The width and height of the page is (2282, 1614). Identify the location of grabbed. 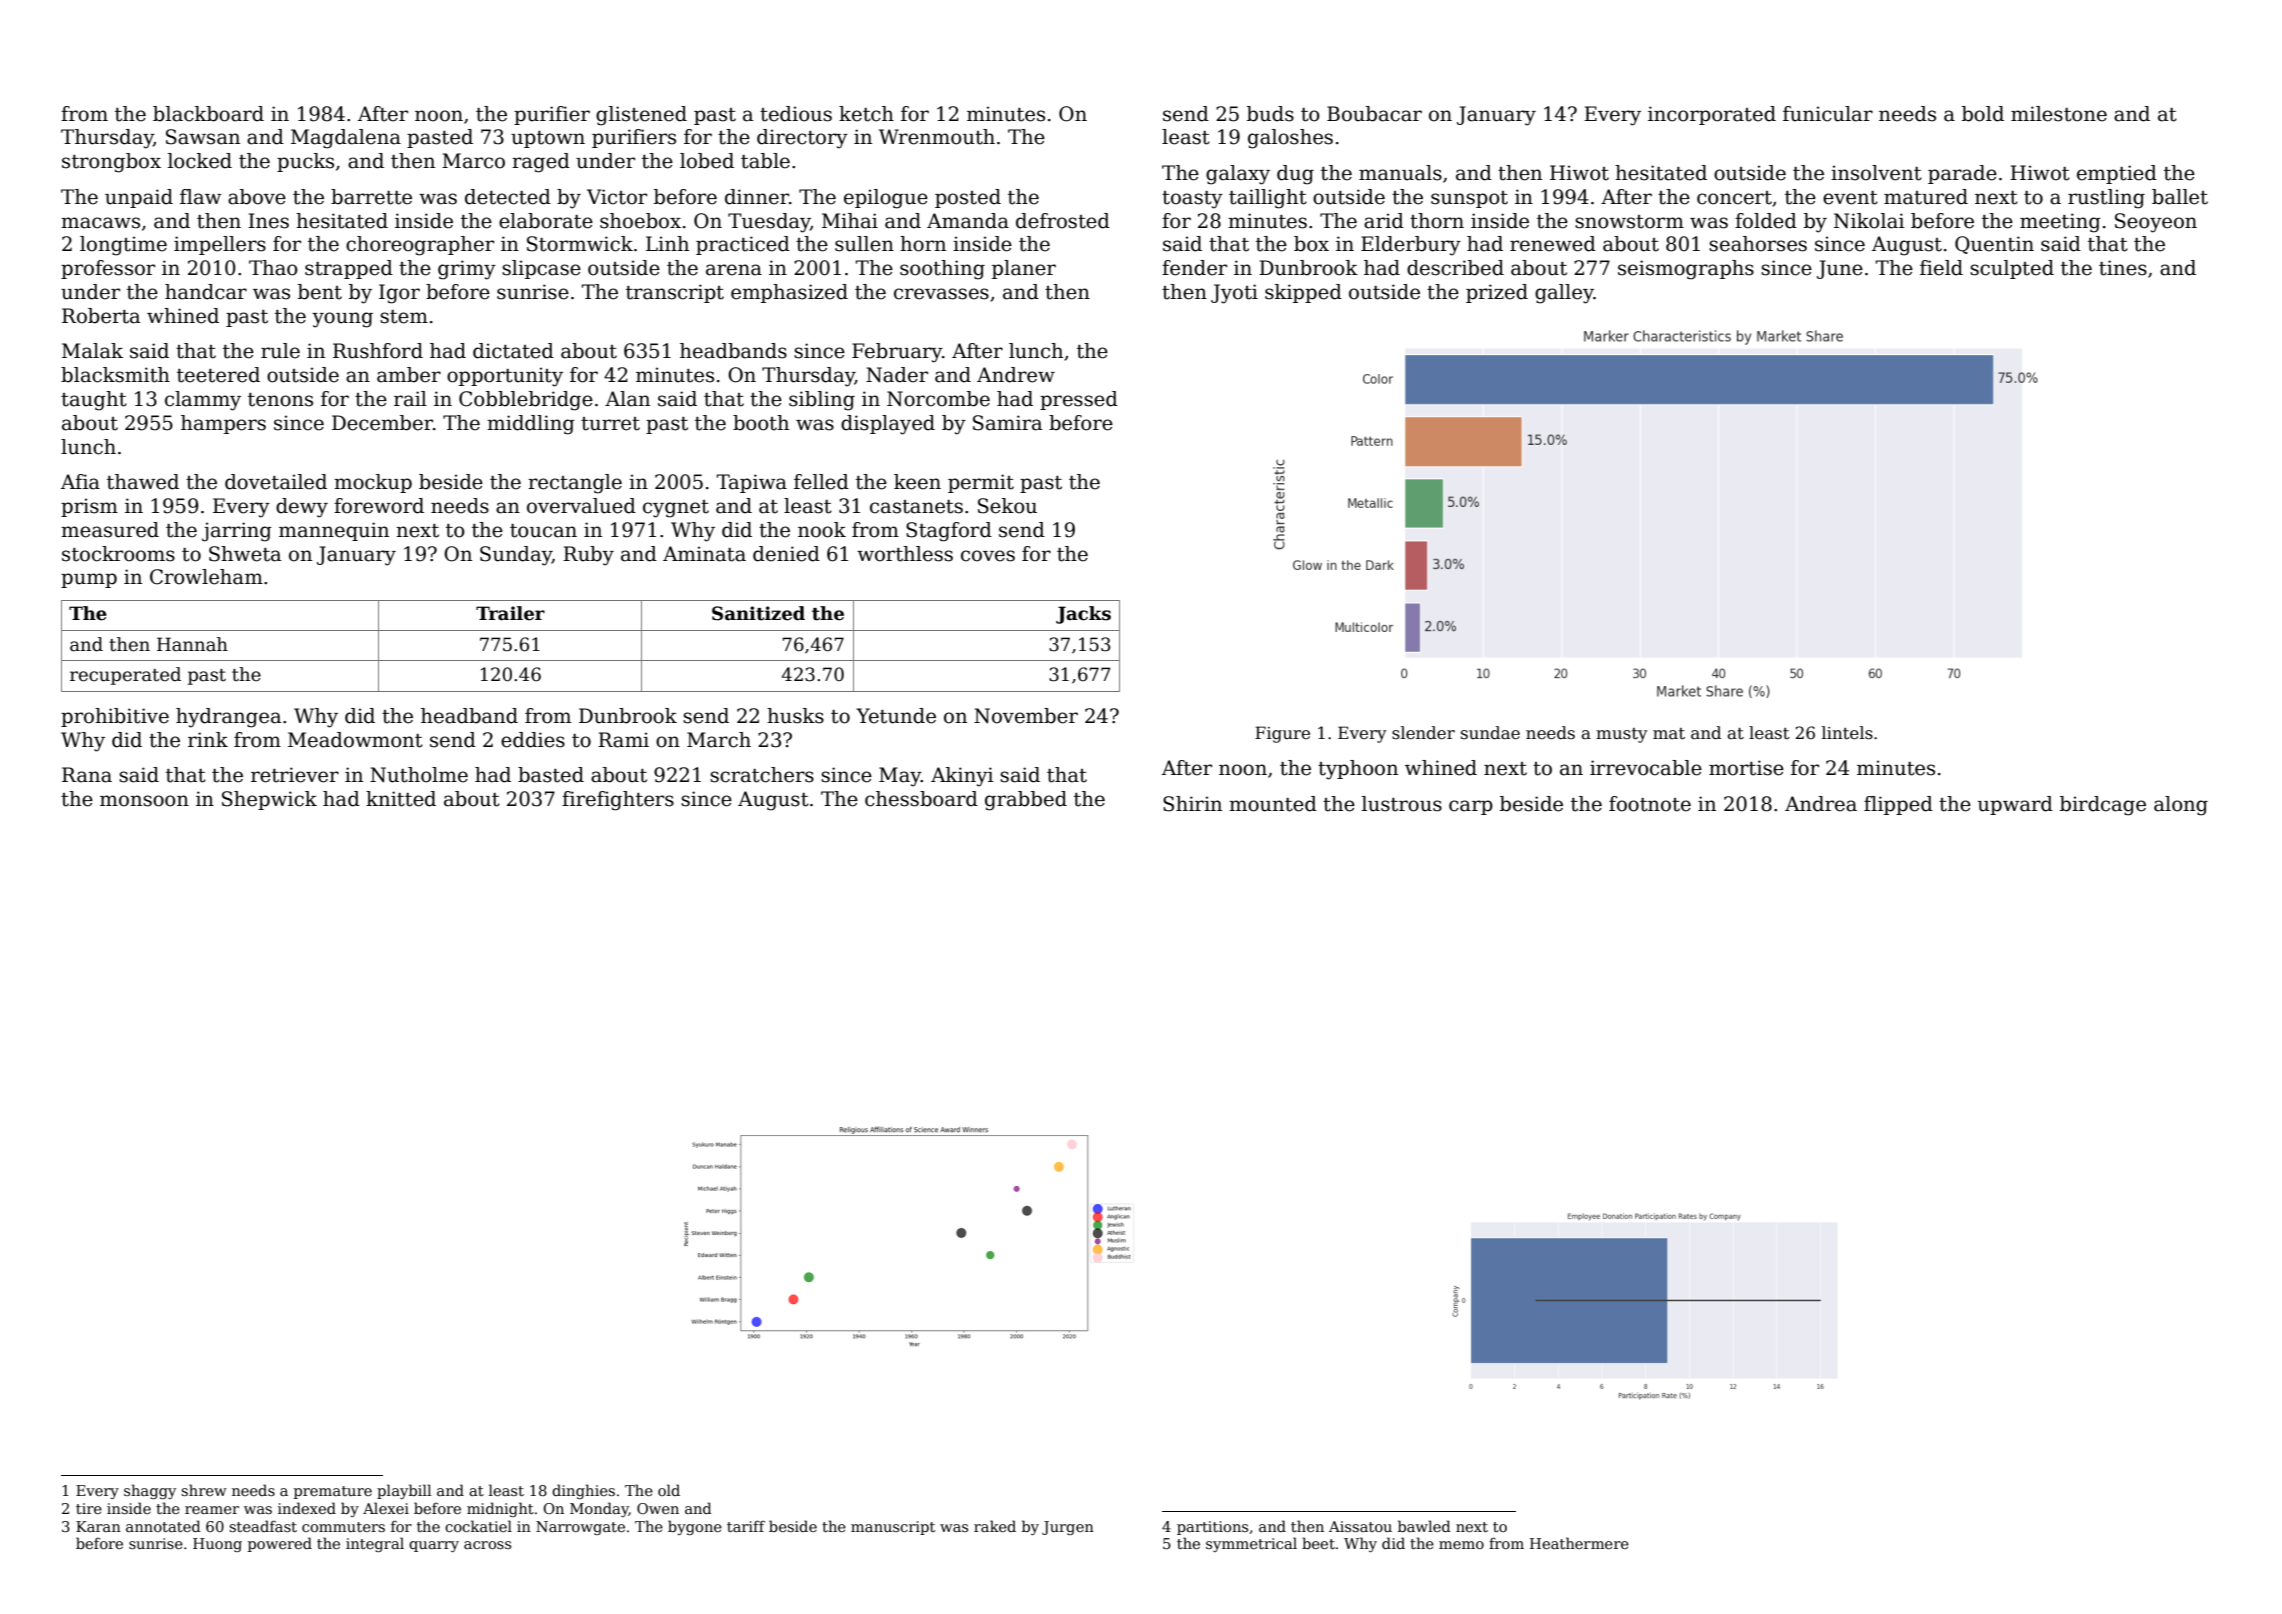
(1026, 801).
